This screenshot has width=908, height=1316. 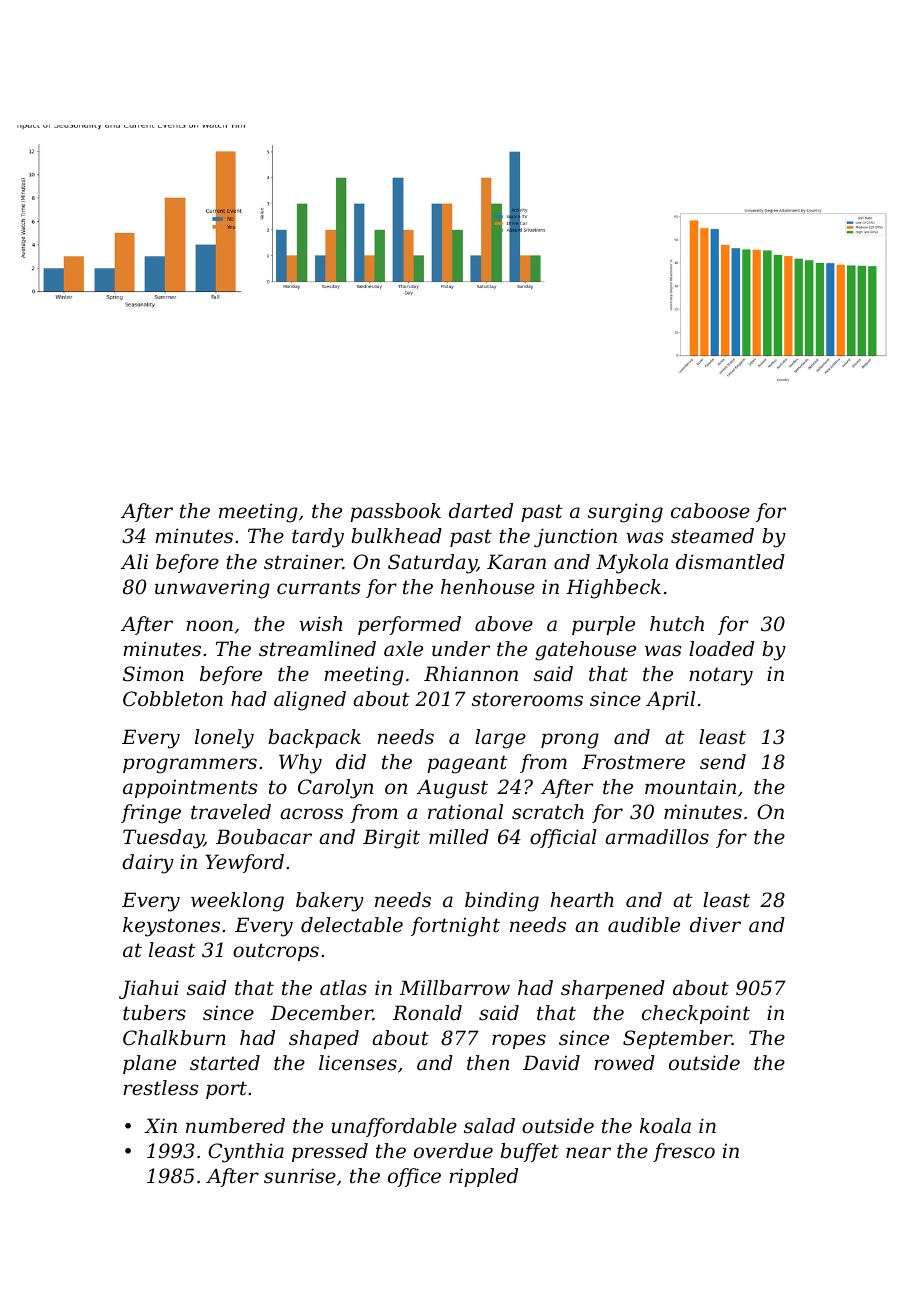 What do you see at coordinates (665, 1126) in the screenshot?
I see `koala` at bounding box center [665, 1126].
